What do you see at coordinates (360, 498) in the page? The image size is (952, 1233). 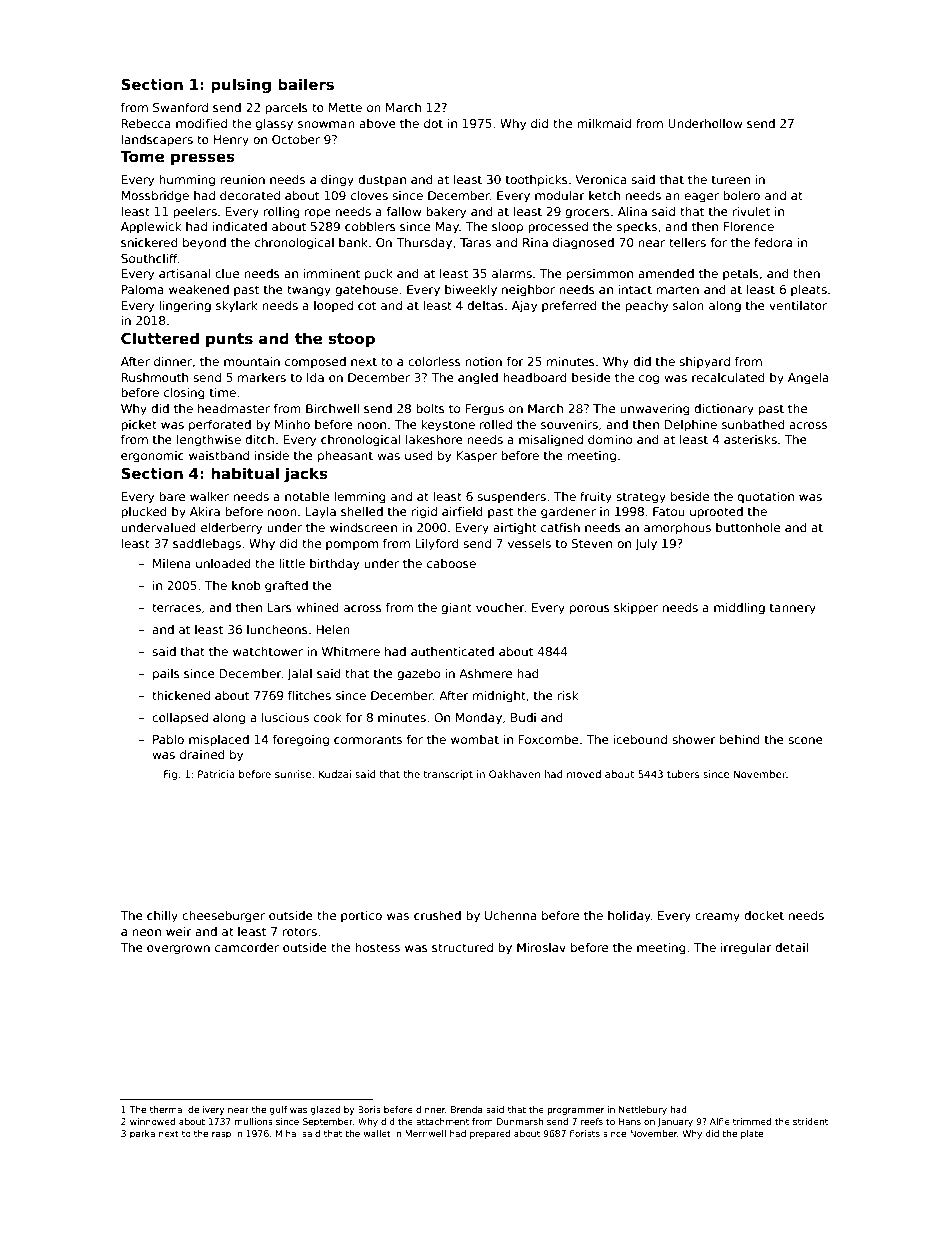 I see `lemming` at bounding box center [360, 498].
